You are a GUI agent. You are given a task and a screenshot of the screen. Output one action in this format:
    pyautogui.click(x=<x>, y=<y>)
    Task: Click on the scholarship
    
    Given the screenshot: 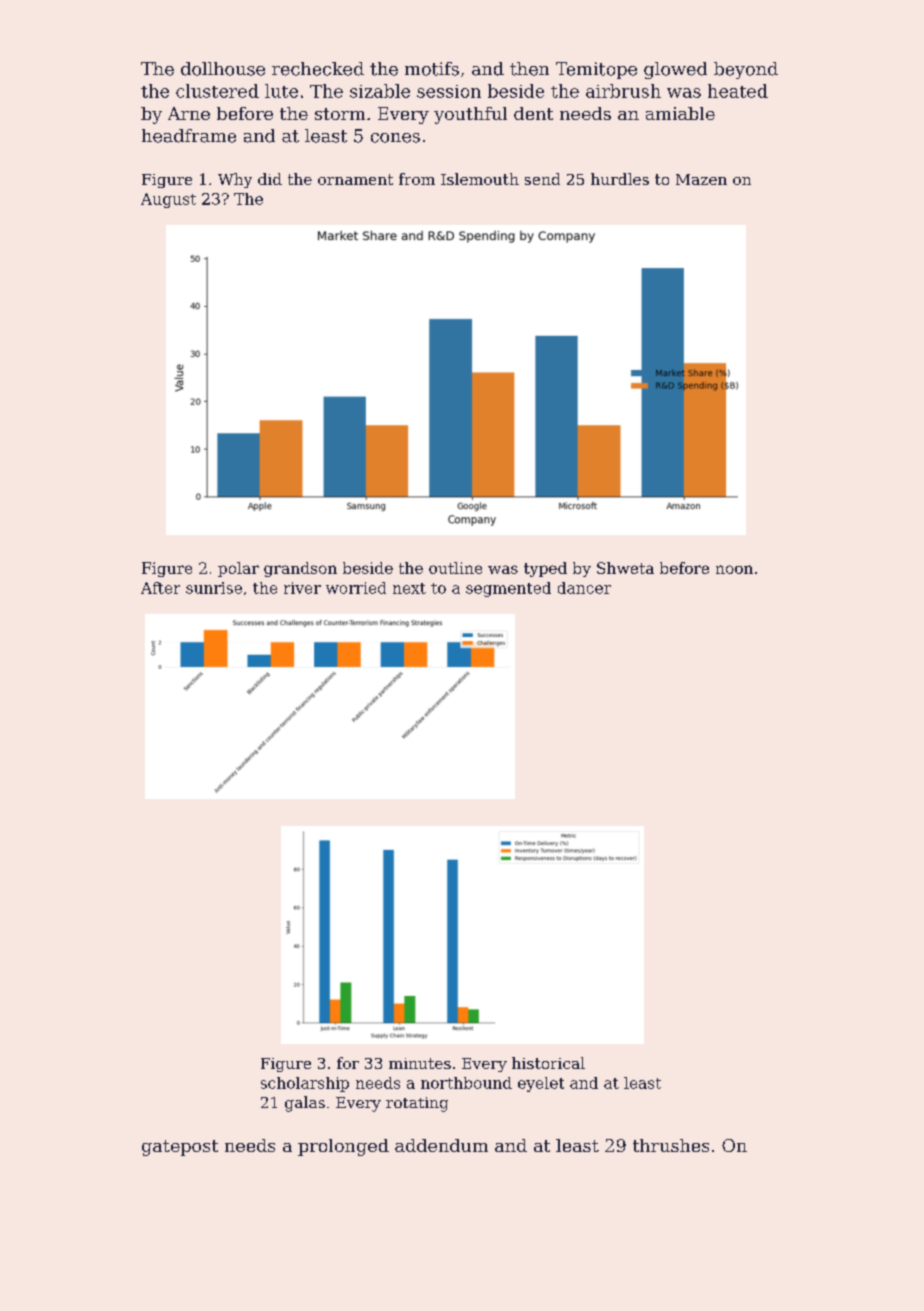 What is the action you would take?
    pyautogui.click(x=305, y=1084)
